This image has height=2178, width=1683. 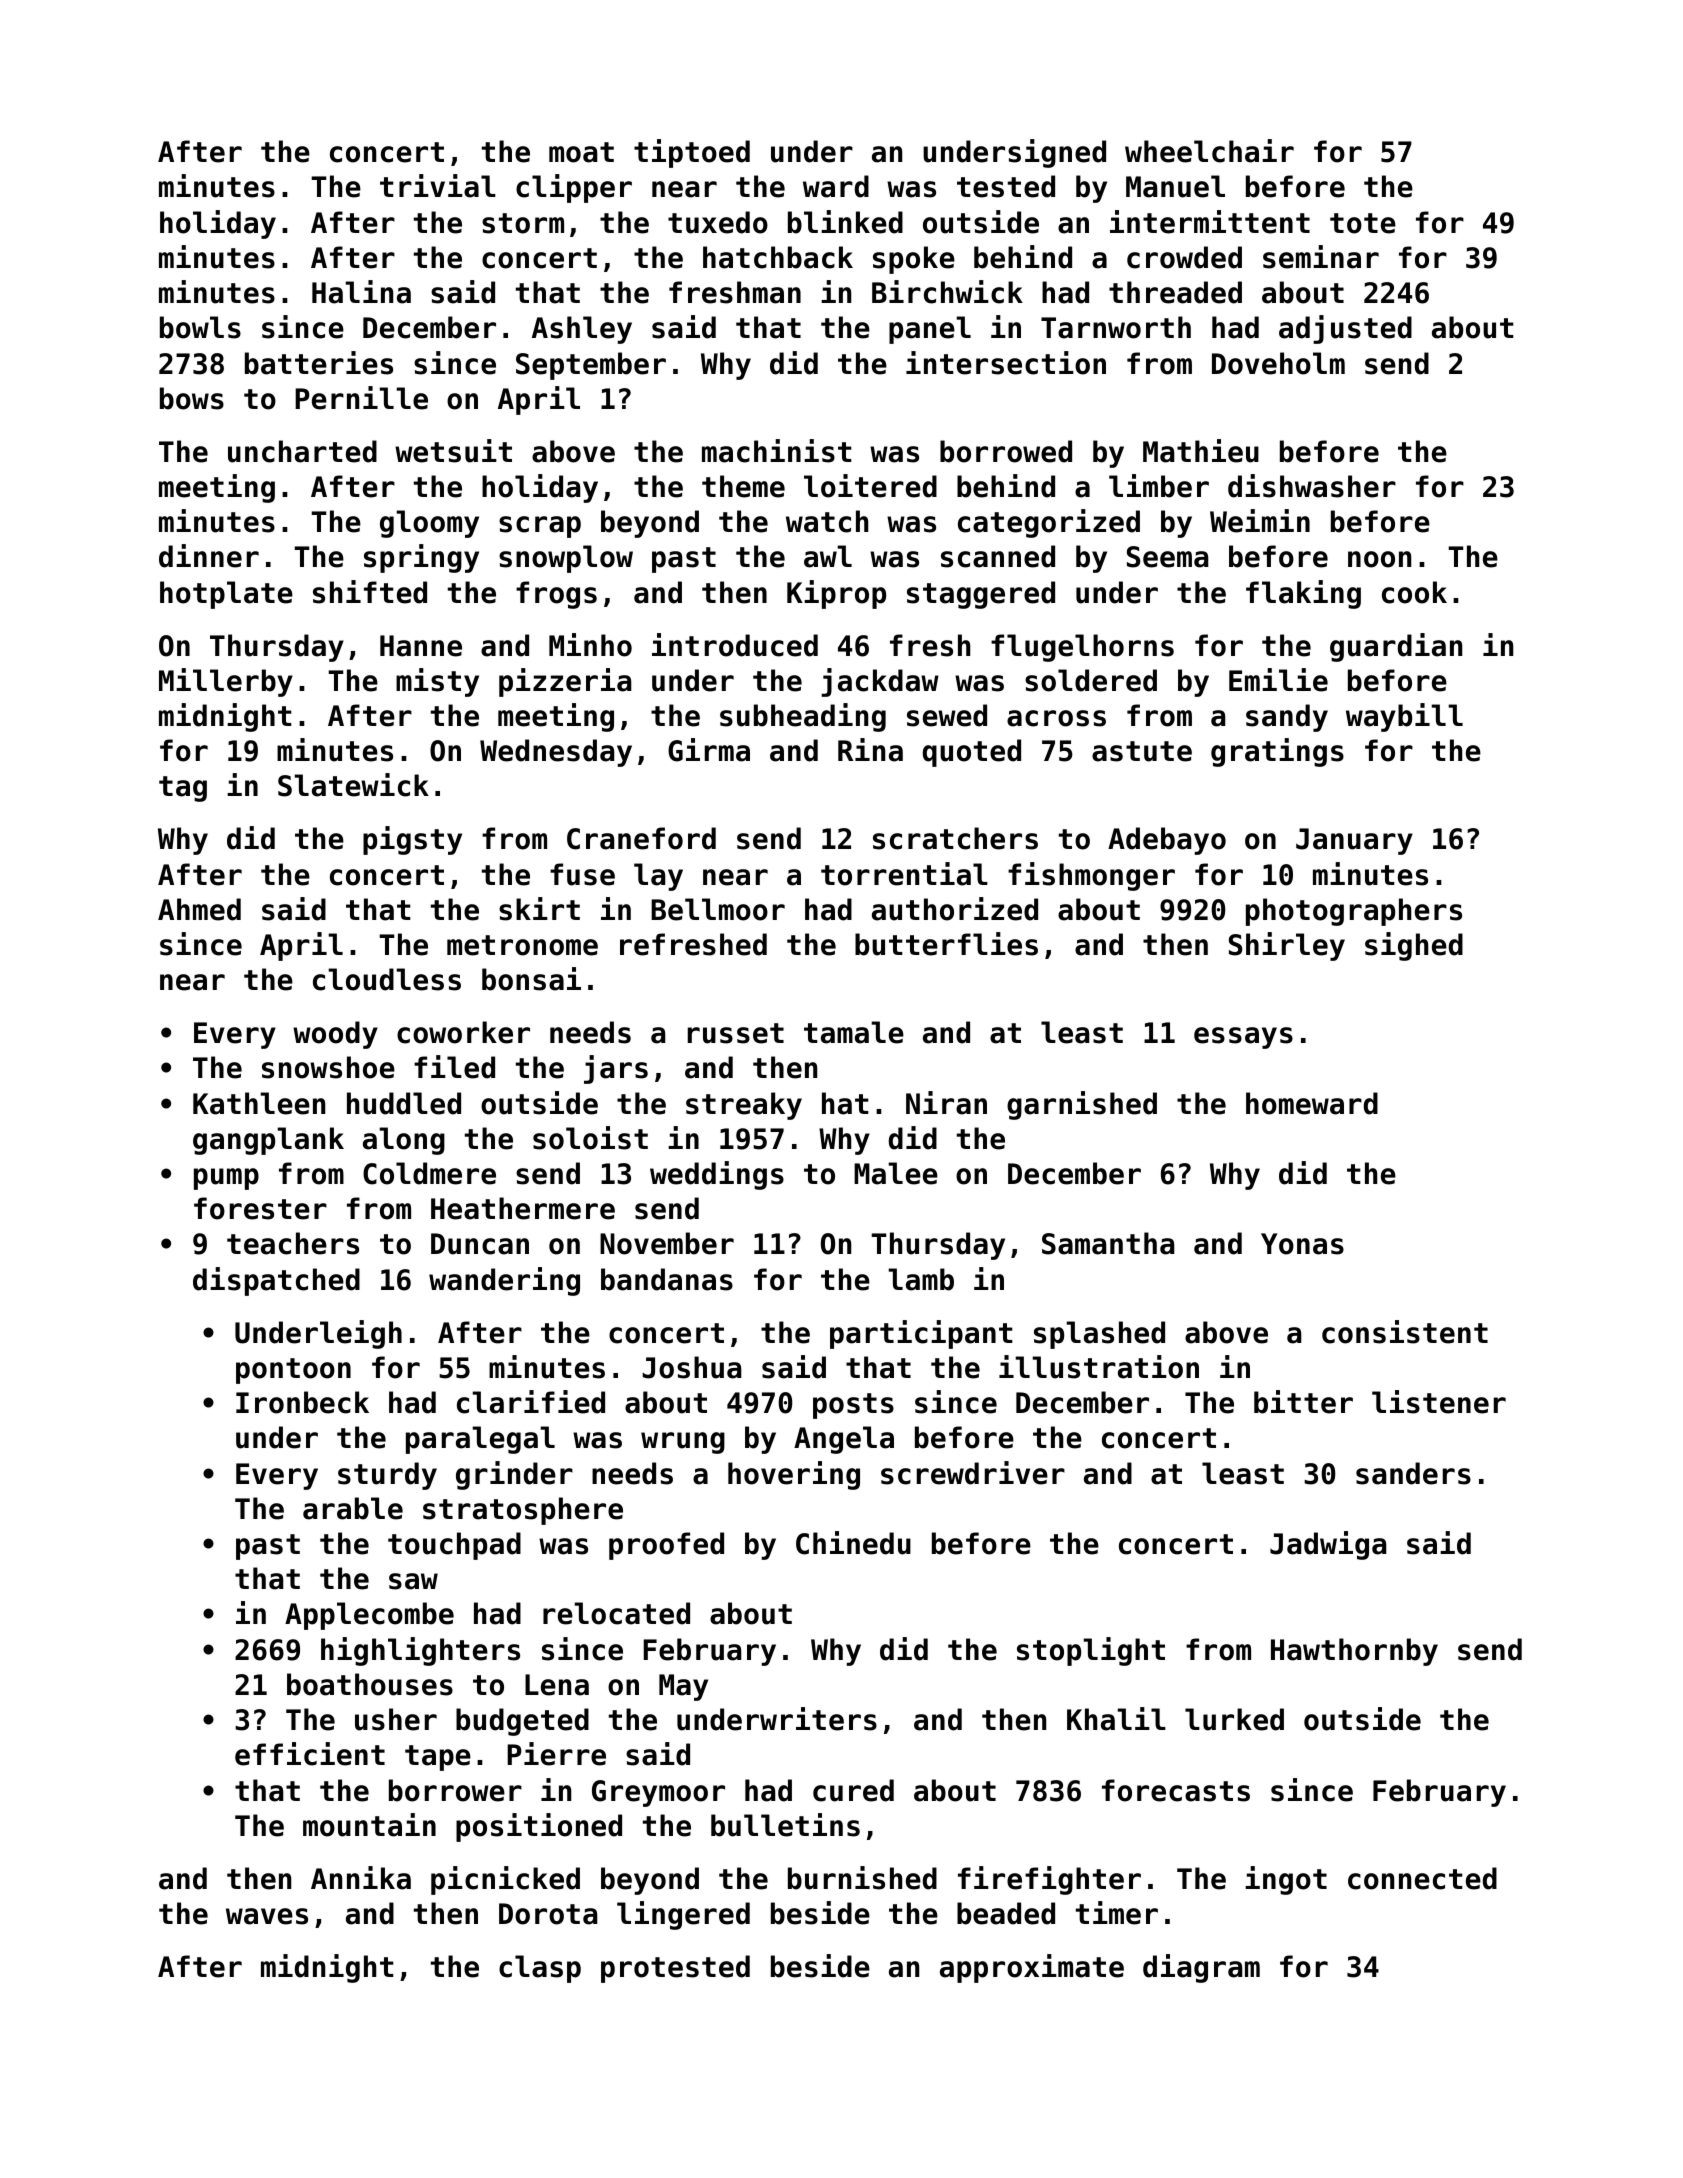 What do you see at coordinates (1354, 1652) in the image?
I see `Hawthornby` at bounding box center [1354, 1652].
